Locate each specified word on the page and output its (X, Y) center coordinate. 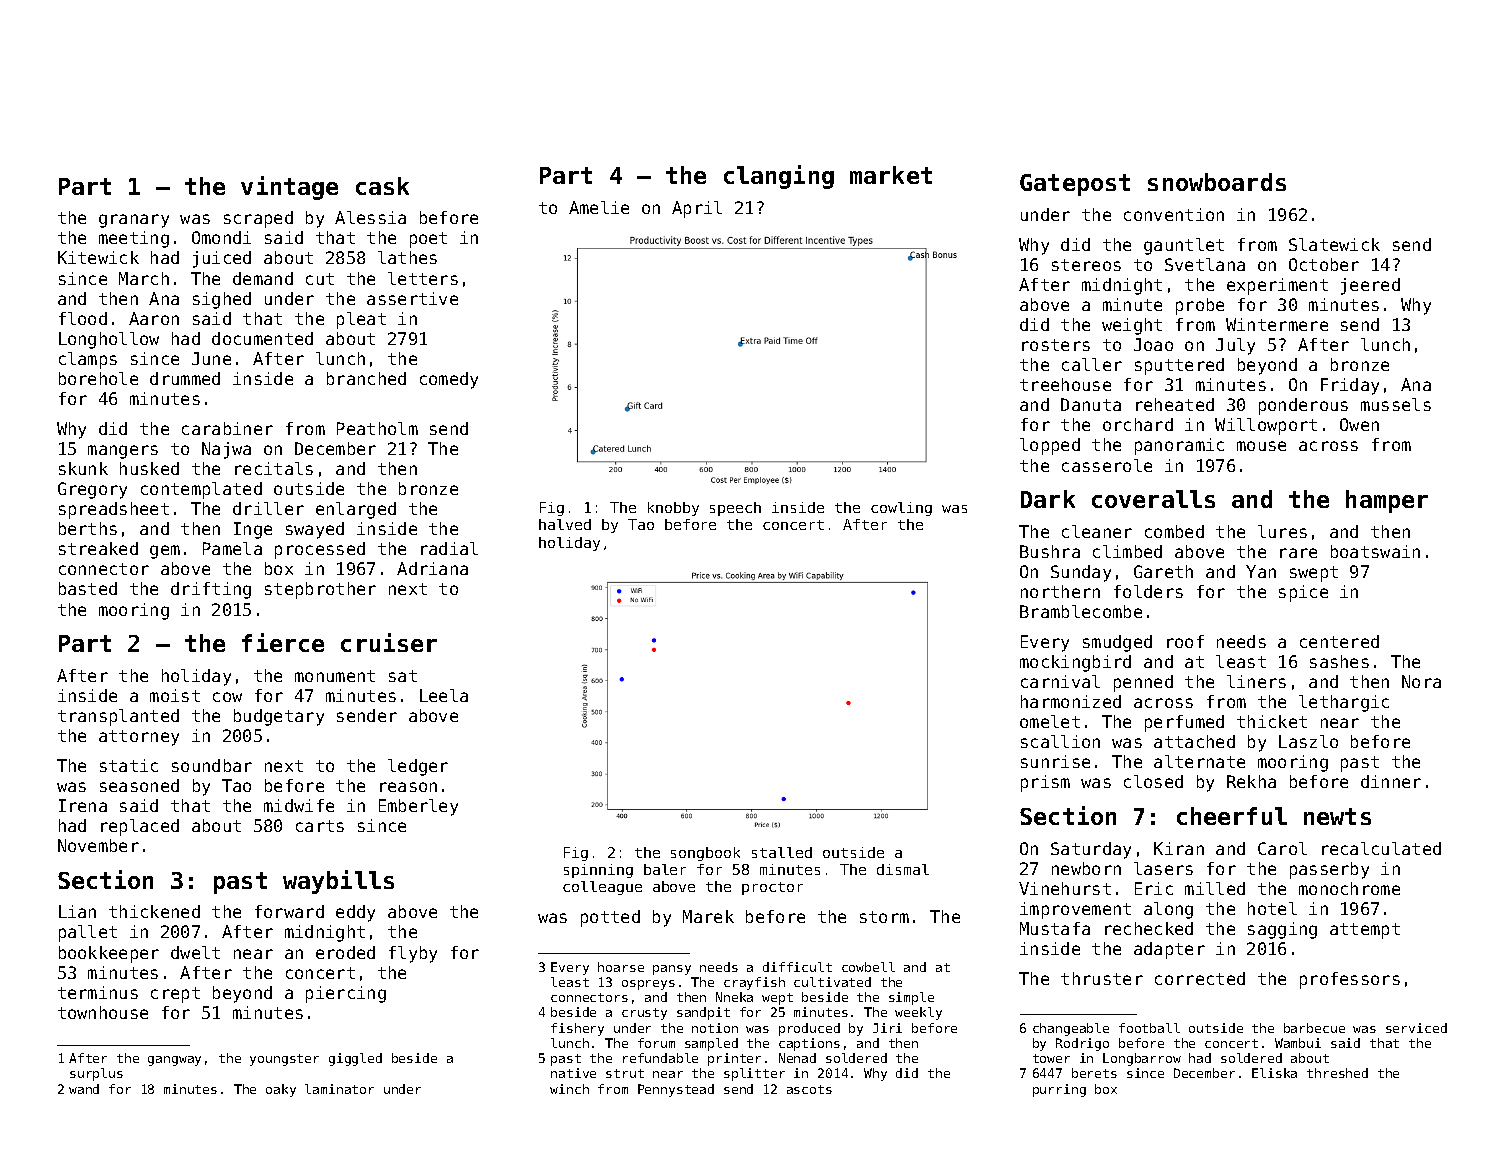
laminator (339, 1089)
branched (366, 378)
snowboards (1217, 182)
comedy (449, 380)
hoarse (621, 967)
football (1149, 1028)
